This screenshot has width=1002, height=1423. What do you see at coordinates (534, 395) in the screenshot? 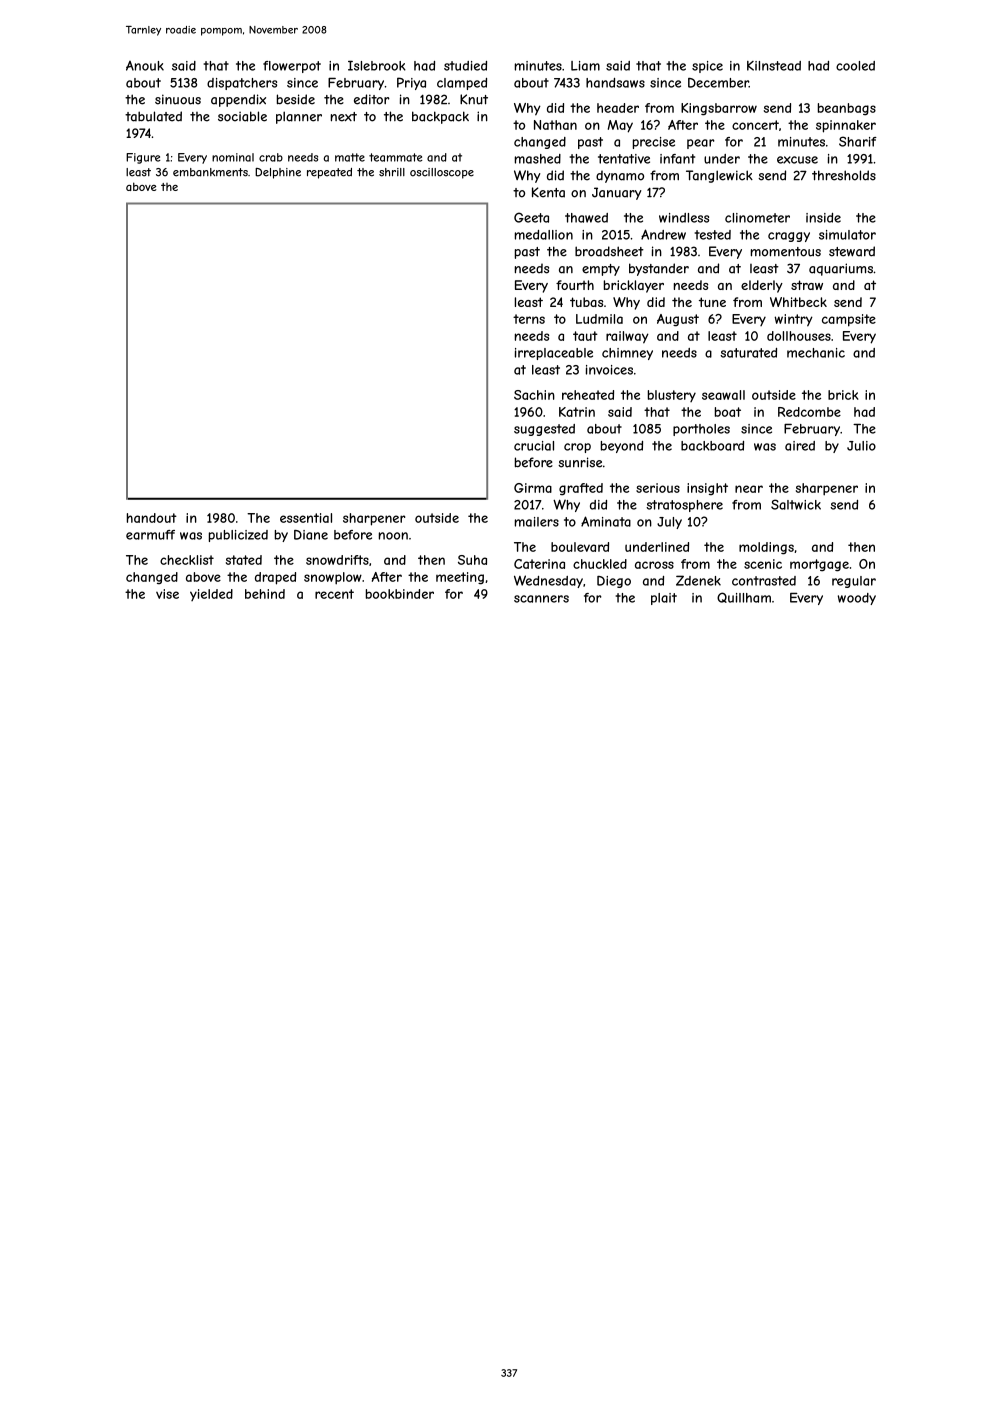
I see `Sachin` at bounding box center [534, 395].
